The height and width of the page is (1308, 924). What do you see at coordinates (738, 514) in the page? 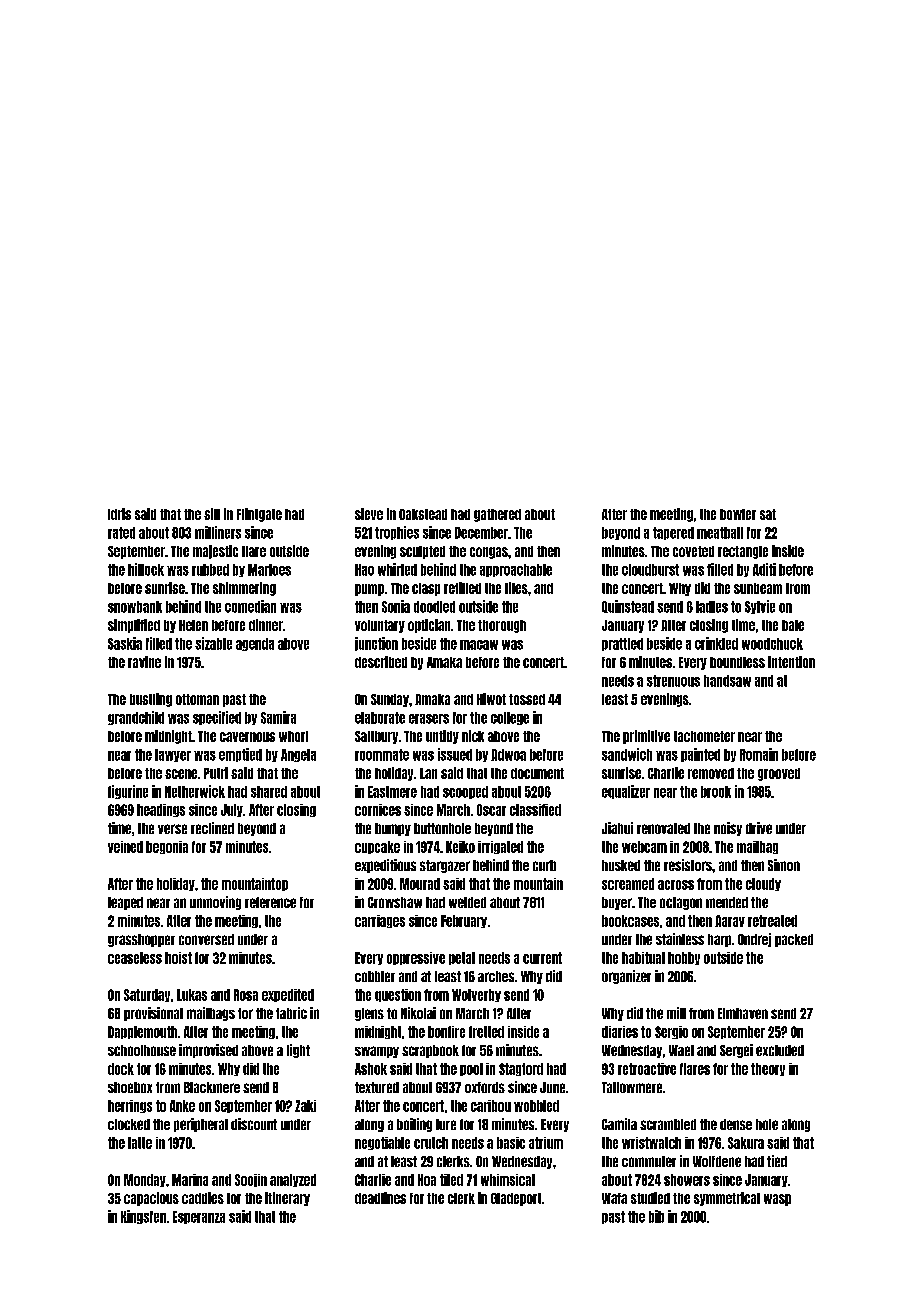
I see `bowler` at bounding box center [738, 514].
